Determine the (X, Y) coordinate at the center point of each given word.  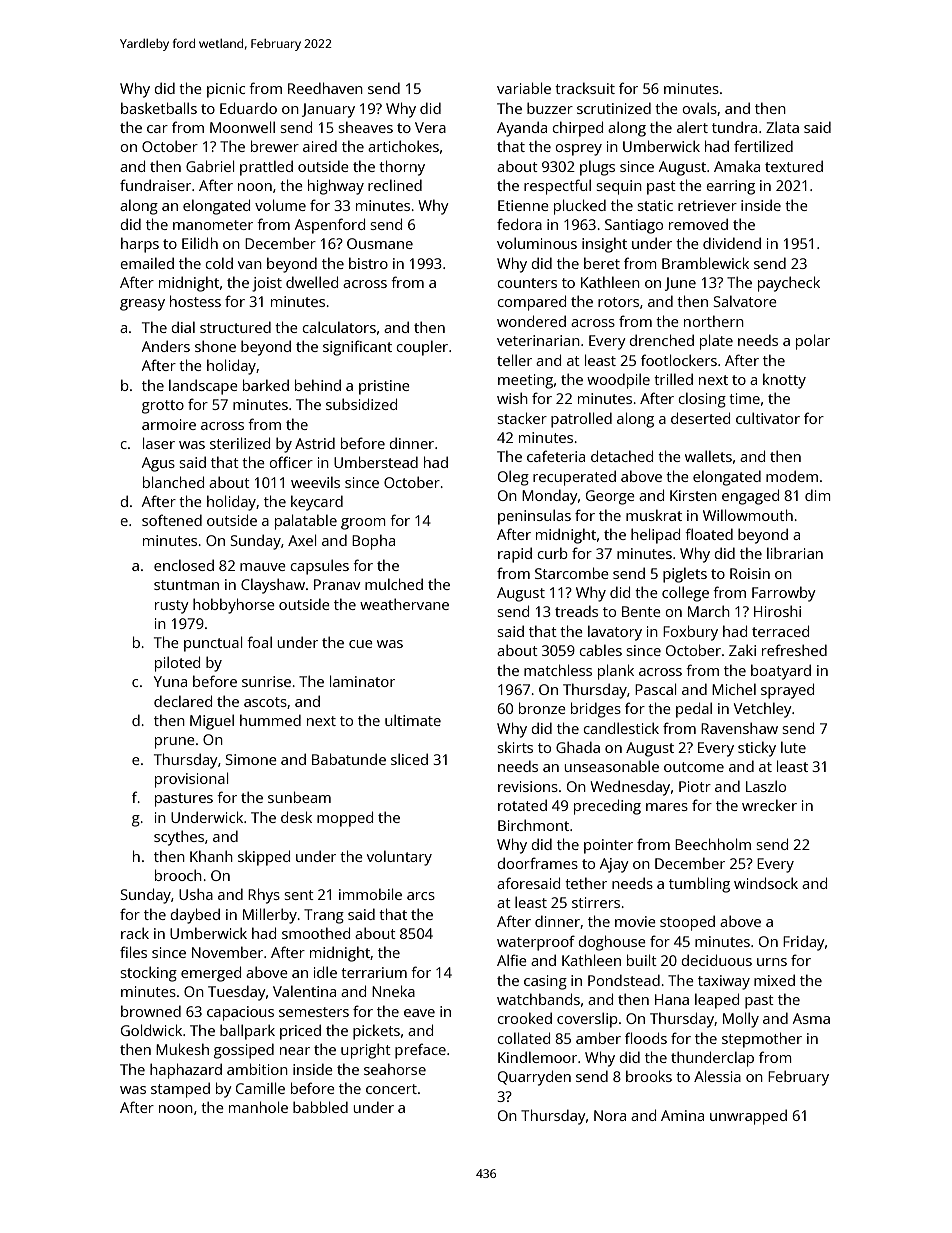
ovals (700, 108)
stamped (180, 1090)
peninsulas (534, 517)
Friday (804, 943)
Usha (196, 894)
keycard (317, 503)
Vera (430, 127)
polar (813, 342)
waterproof (536, 943)
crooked (524, 1018)
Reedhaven (325, 88)
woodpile (618, 381)
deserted (700, 418)
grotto (163, 407)
